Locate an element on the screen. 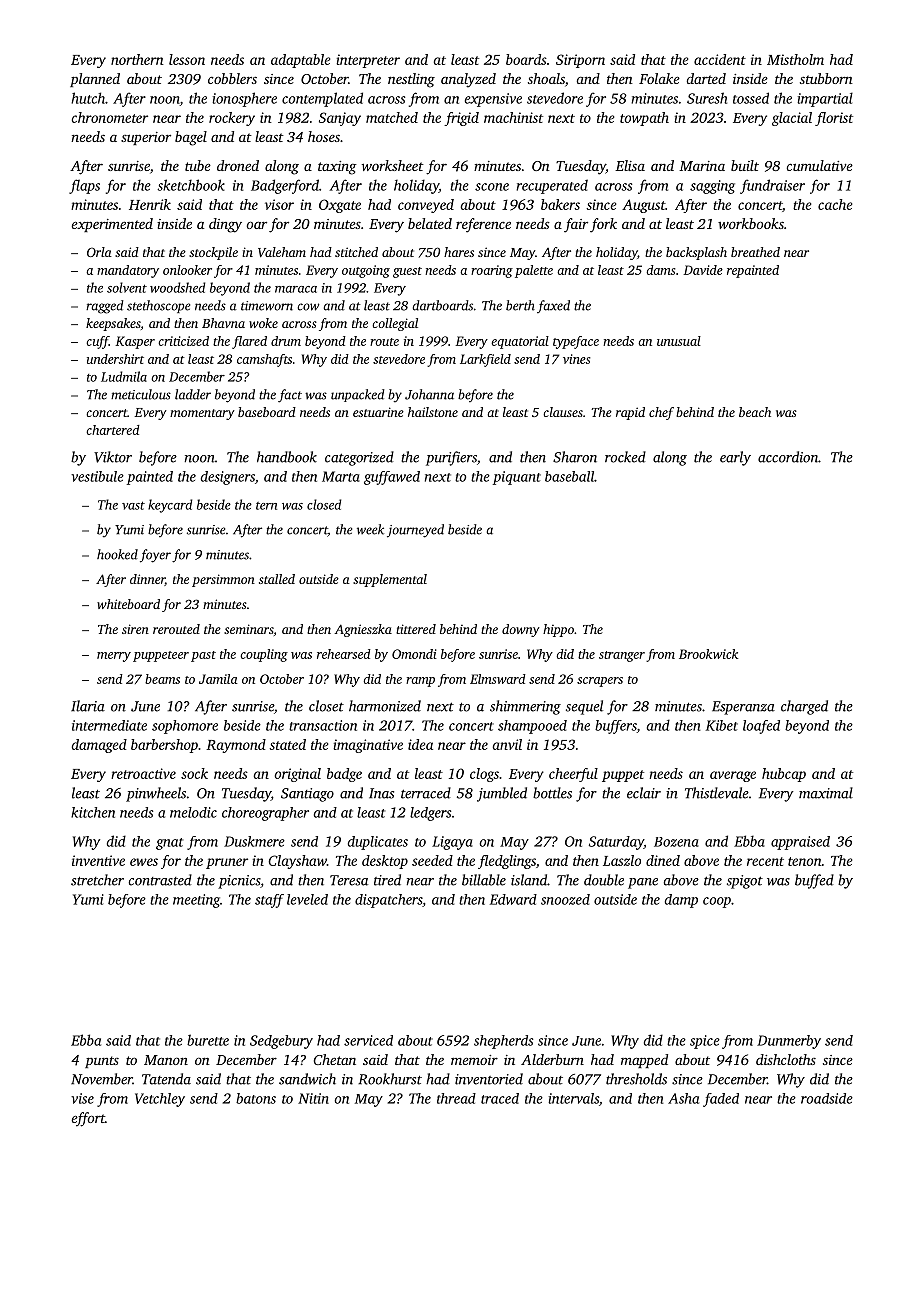  accident is located at coordinates (720, 59).
